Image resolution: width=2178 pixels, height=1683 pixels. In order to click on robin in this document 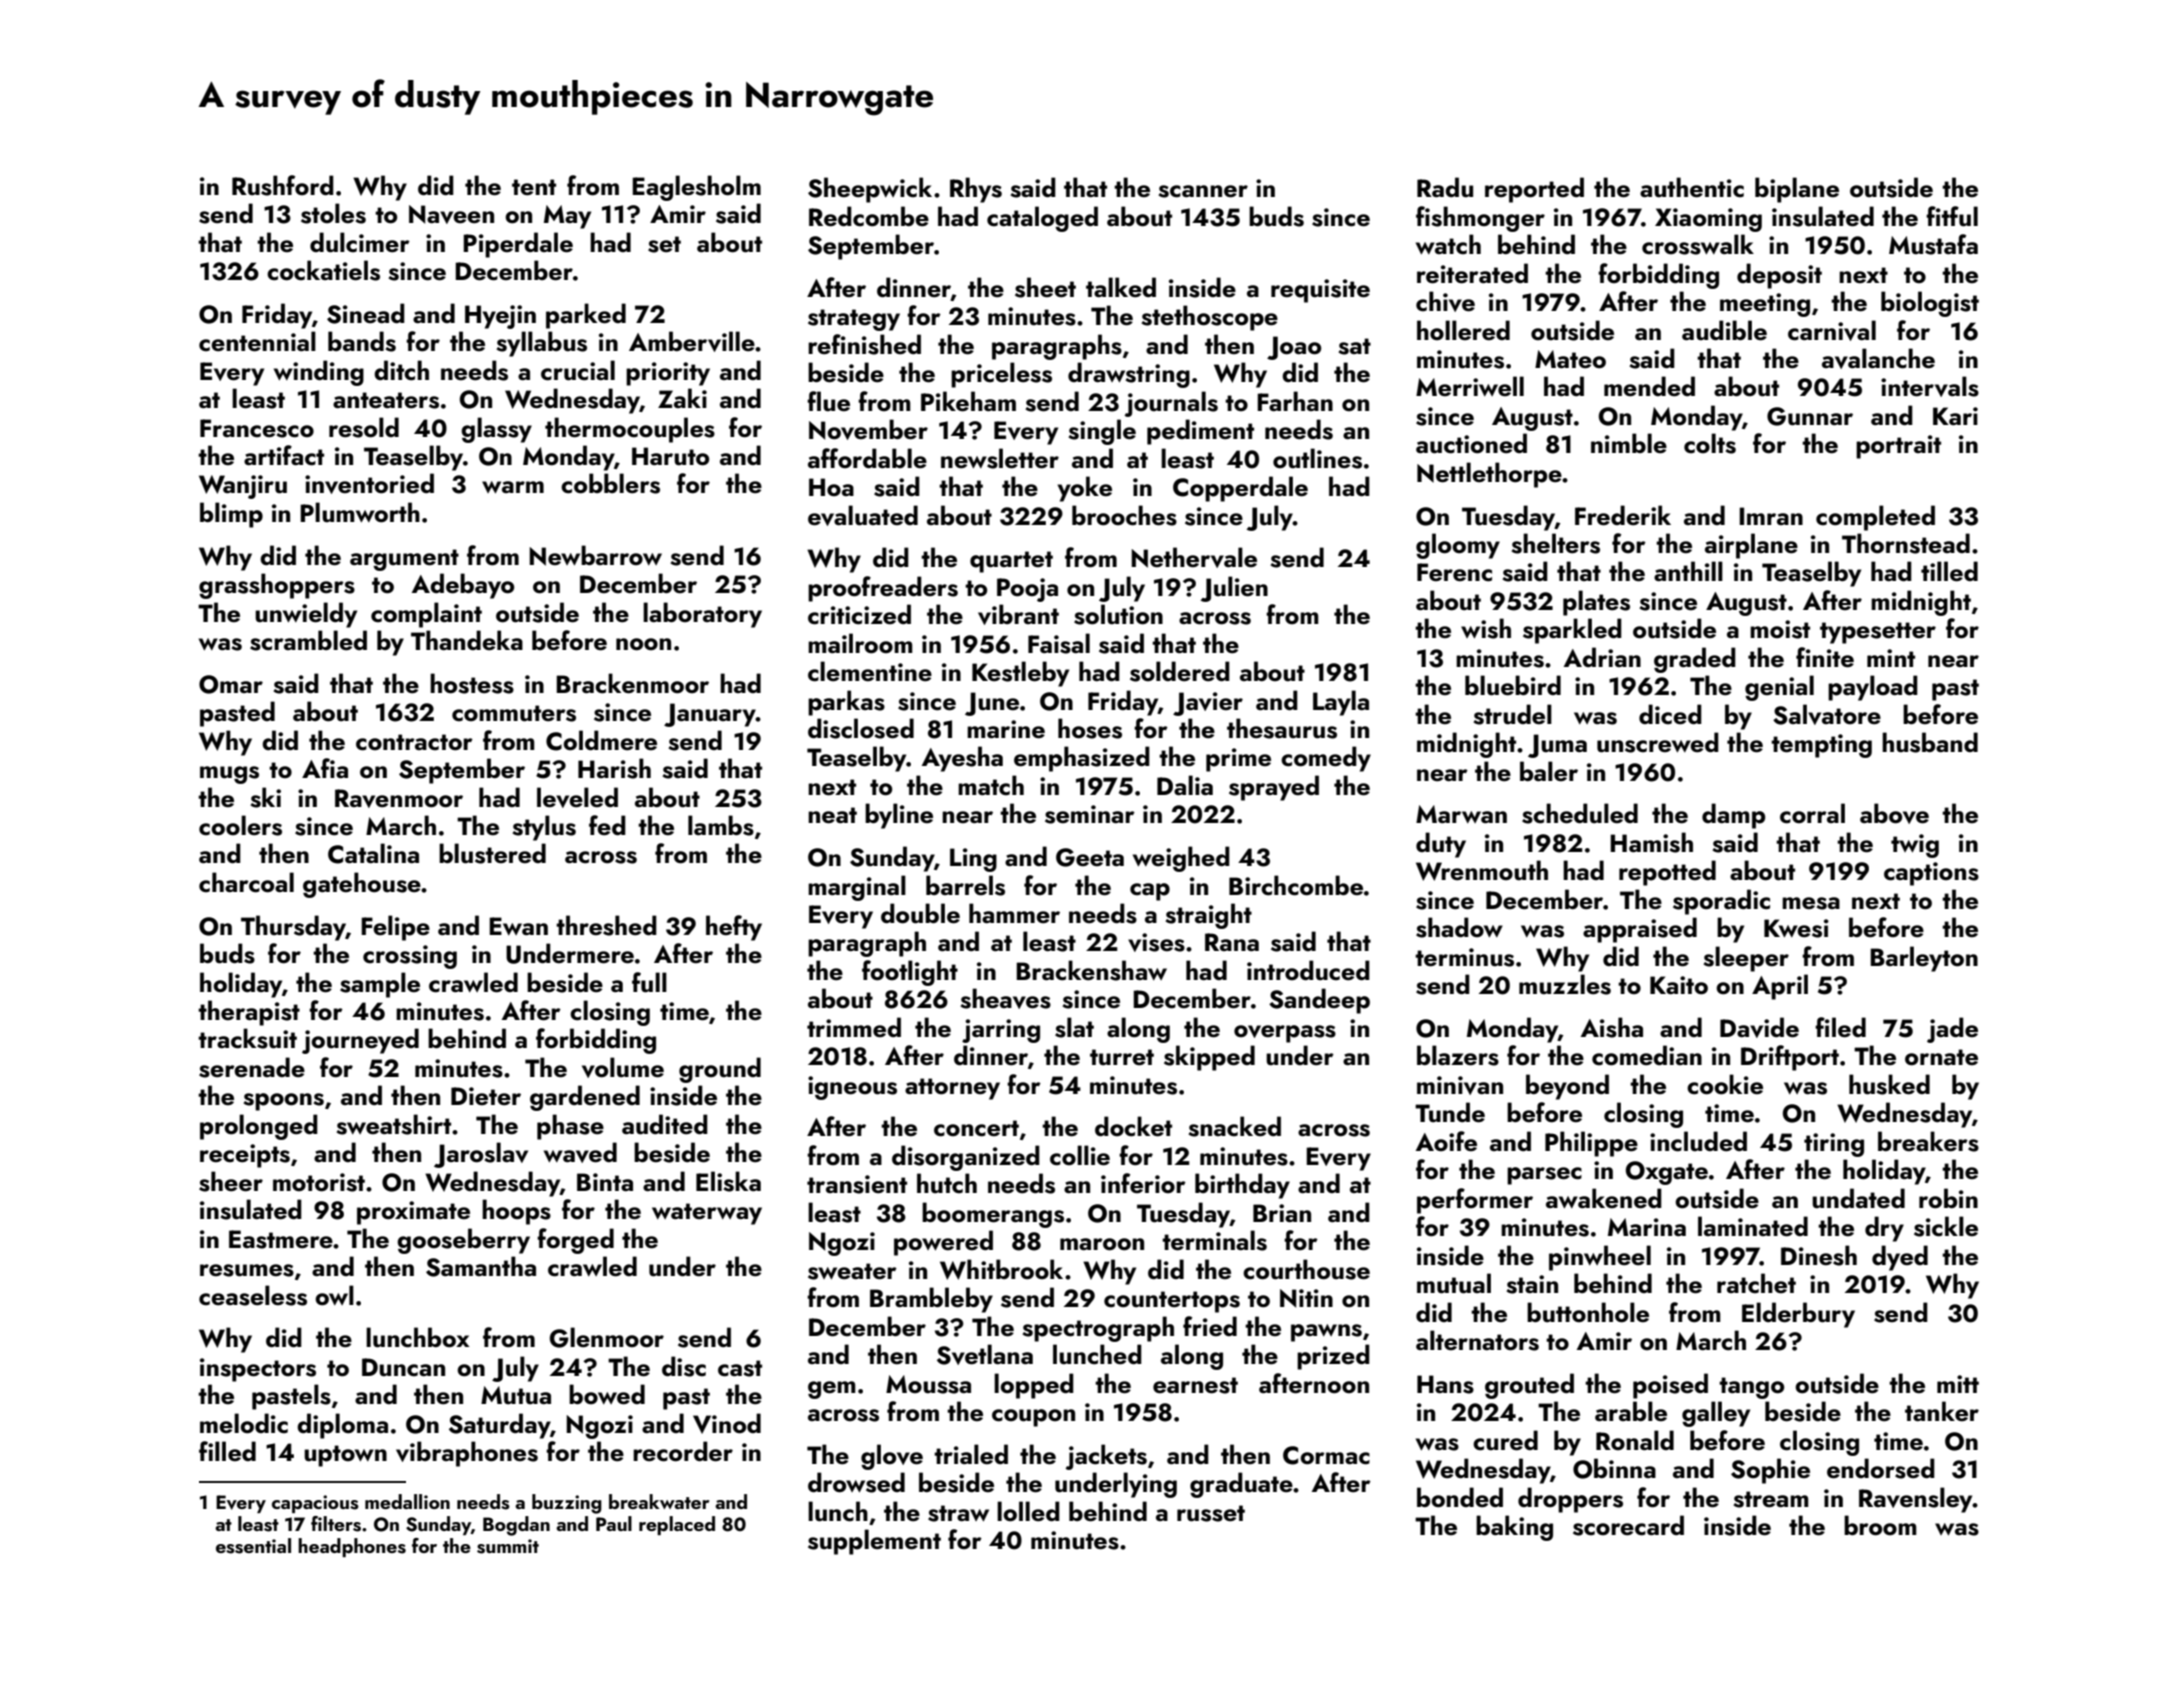, I will do `click(1948, 1198)`.
